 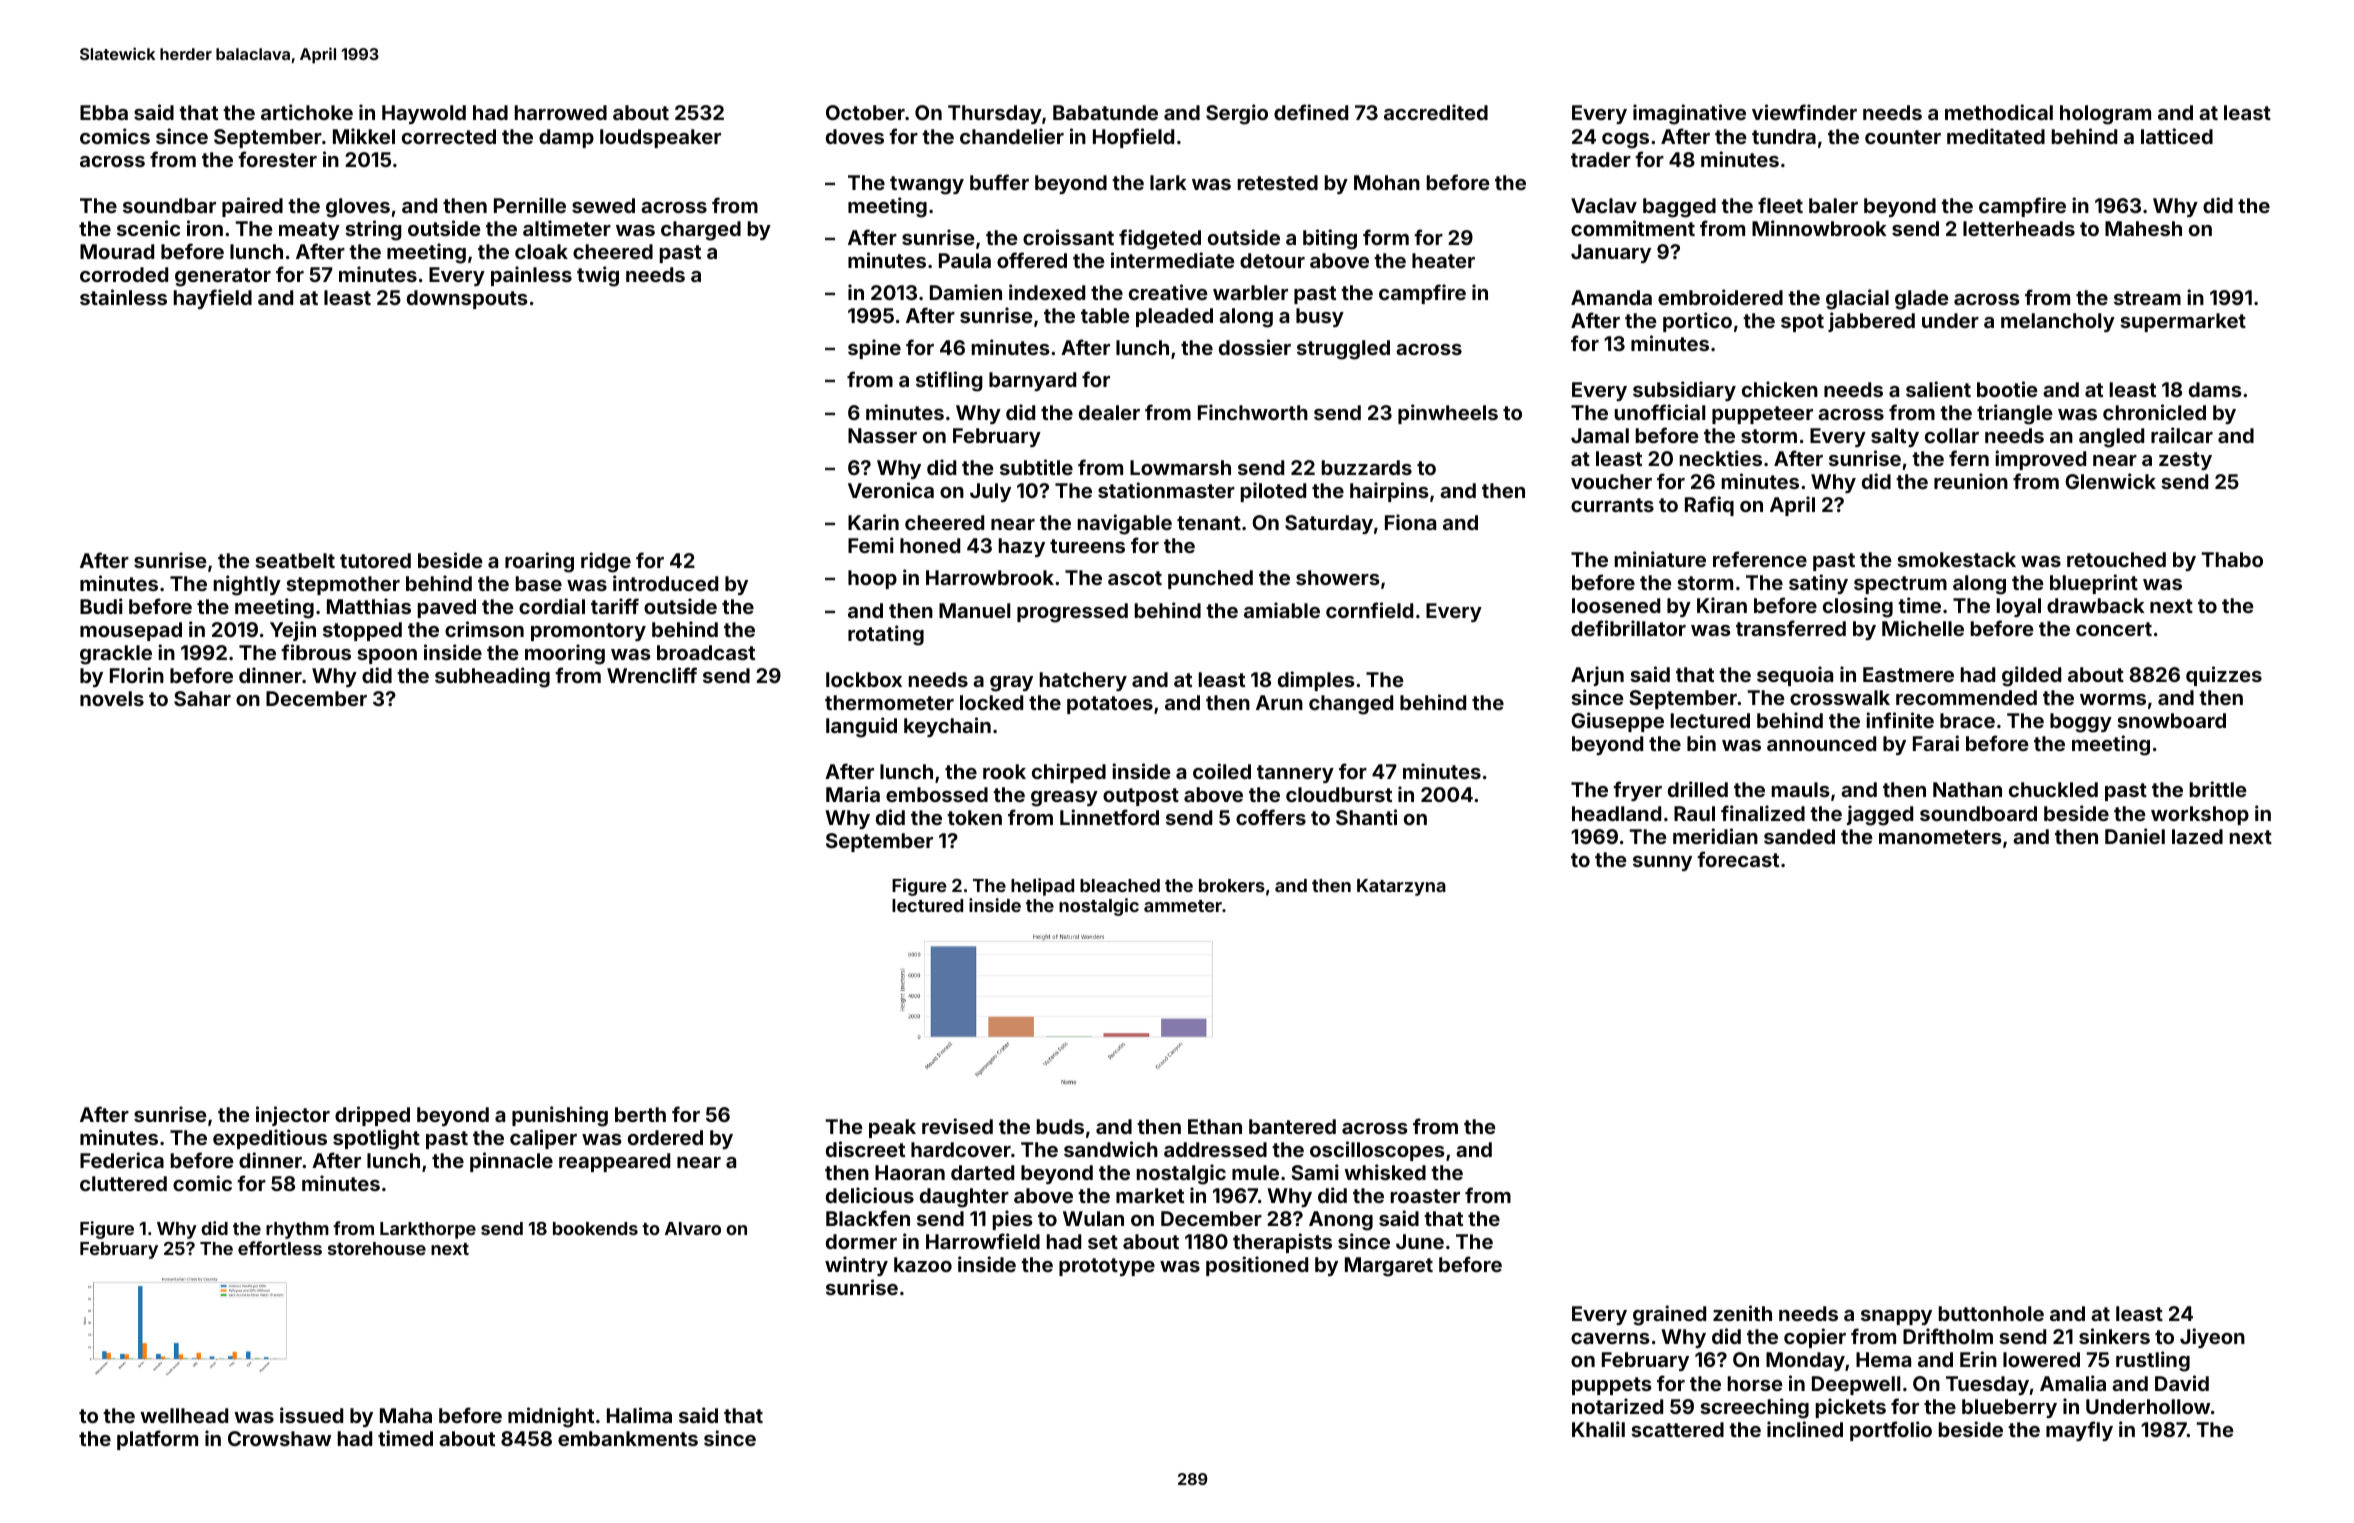 I want to click on injector, so click(x=293, y=1116).
